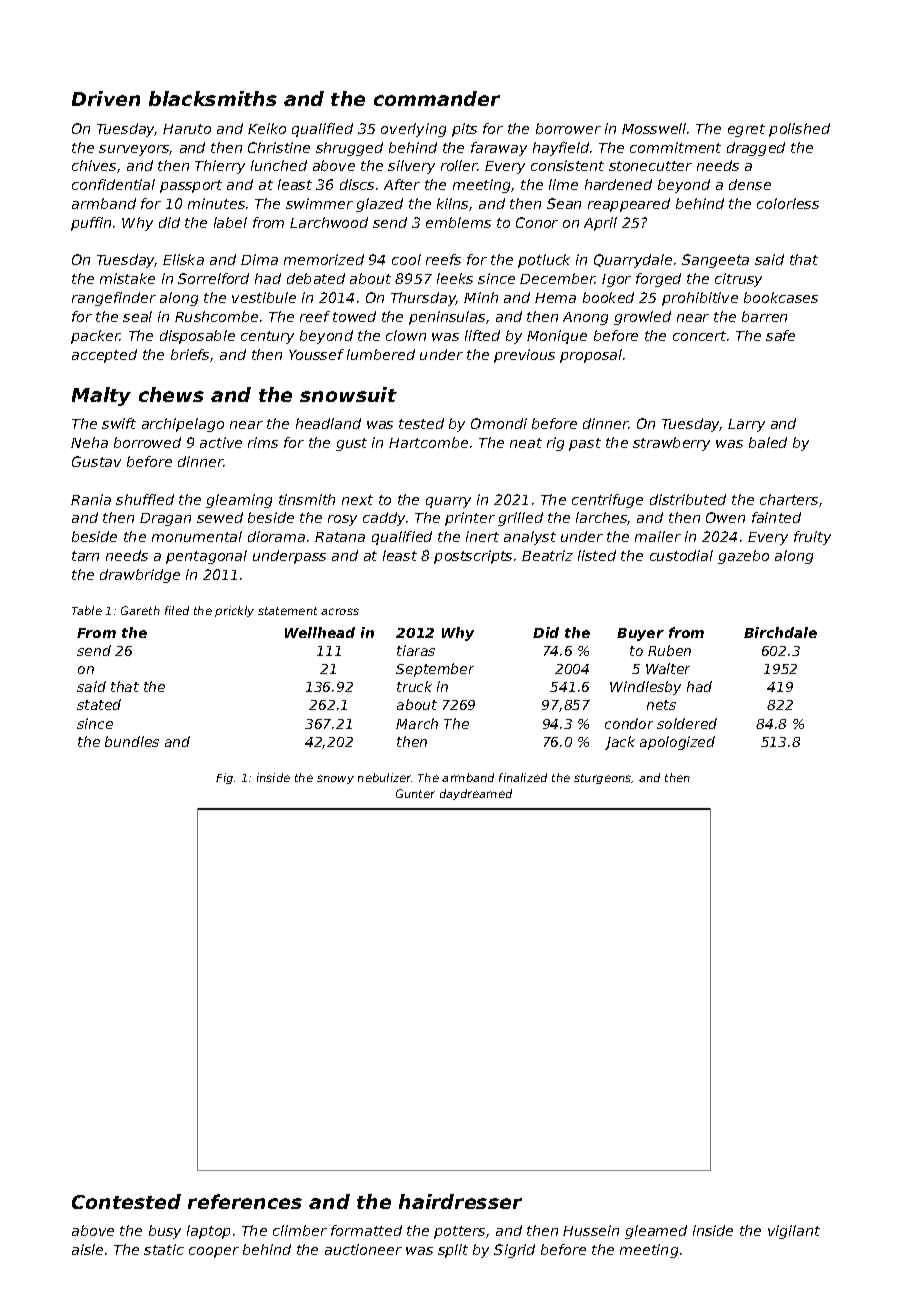  What do you see at coordinates (423, 299) in the screenshot?
I see `Thursday` at bounding box center [423, 299].
